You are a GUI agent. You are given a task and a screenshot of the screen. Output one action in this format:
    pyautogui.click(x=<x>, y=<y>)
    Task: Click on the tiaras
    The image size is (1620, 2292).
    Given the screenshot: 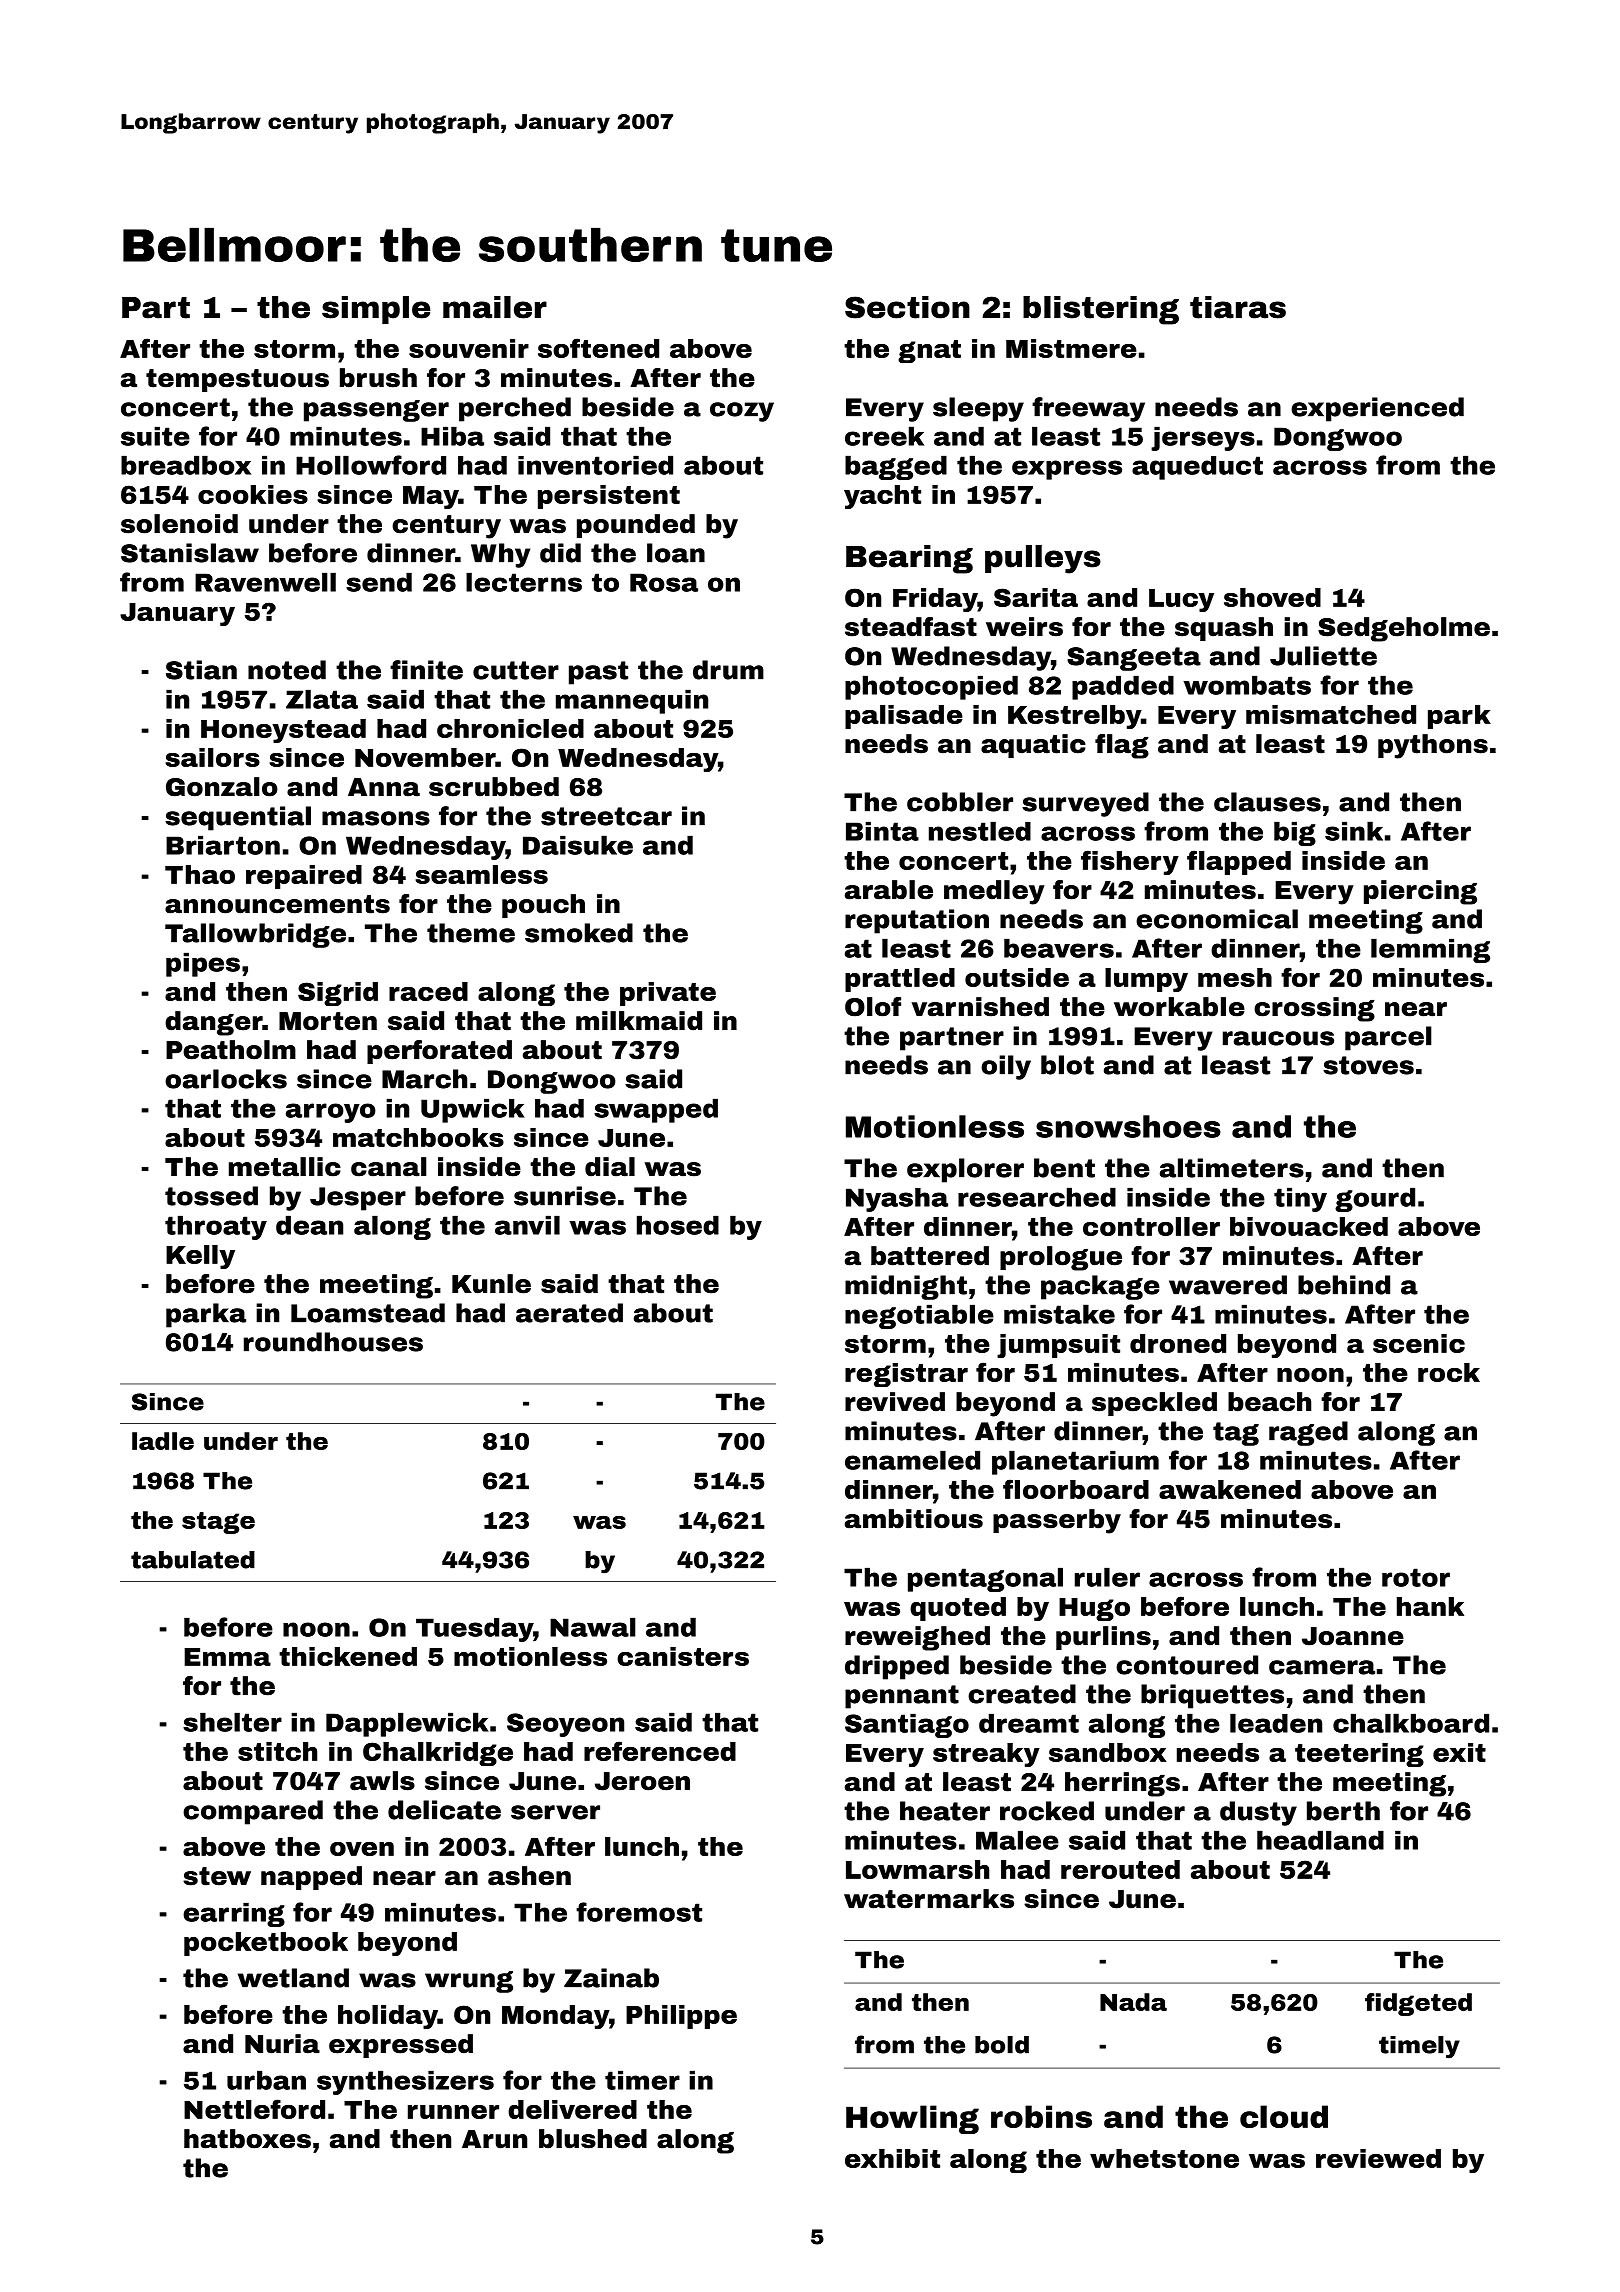 What is the action you would take?
    pyautogui.click(x=1238, y=307)
